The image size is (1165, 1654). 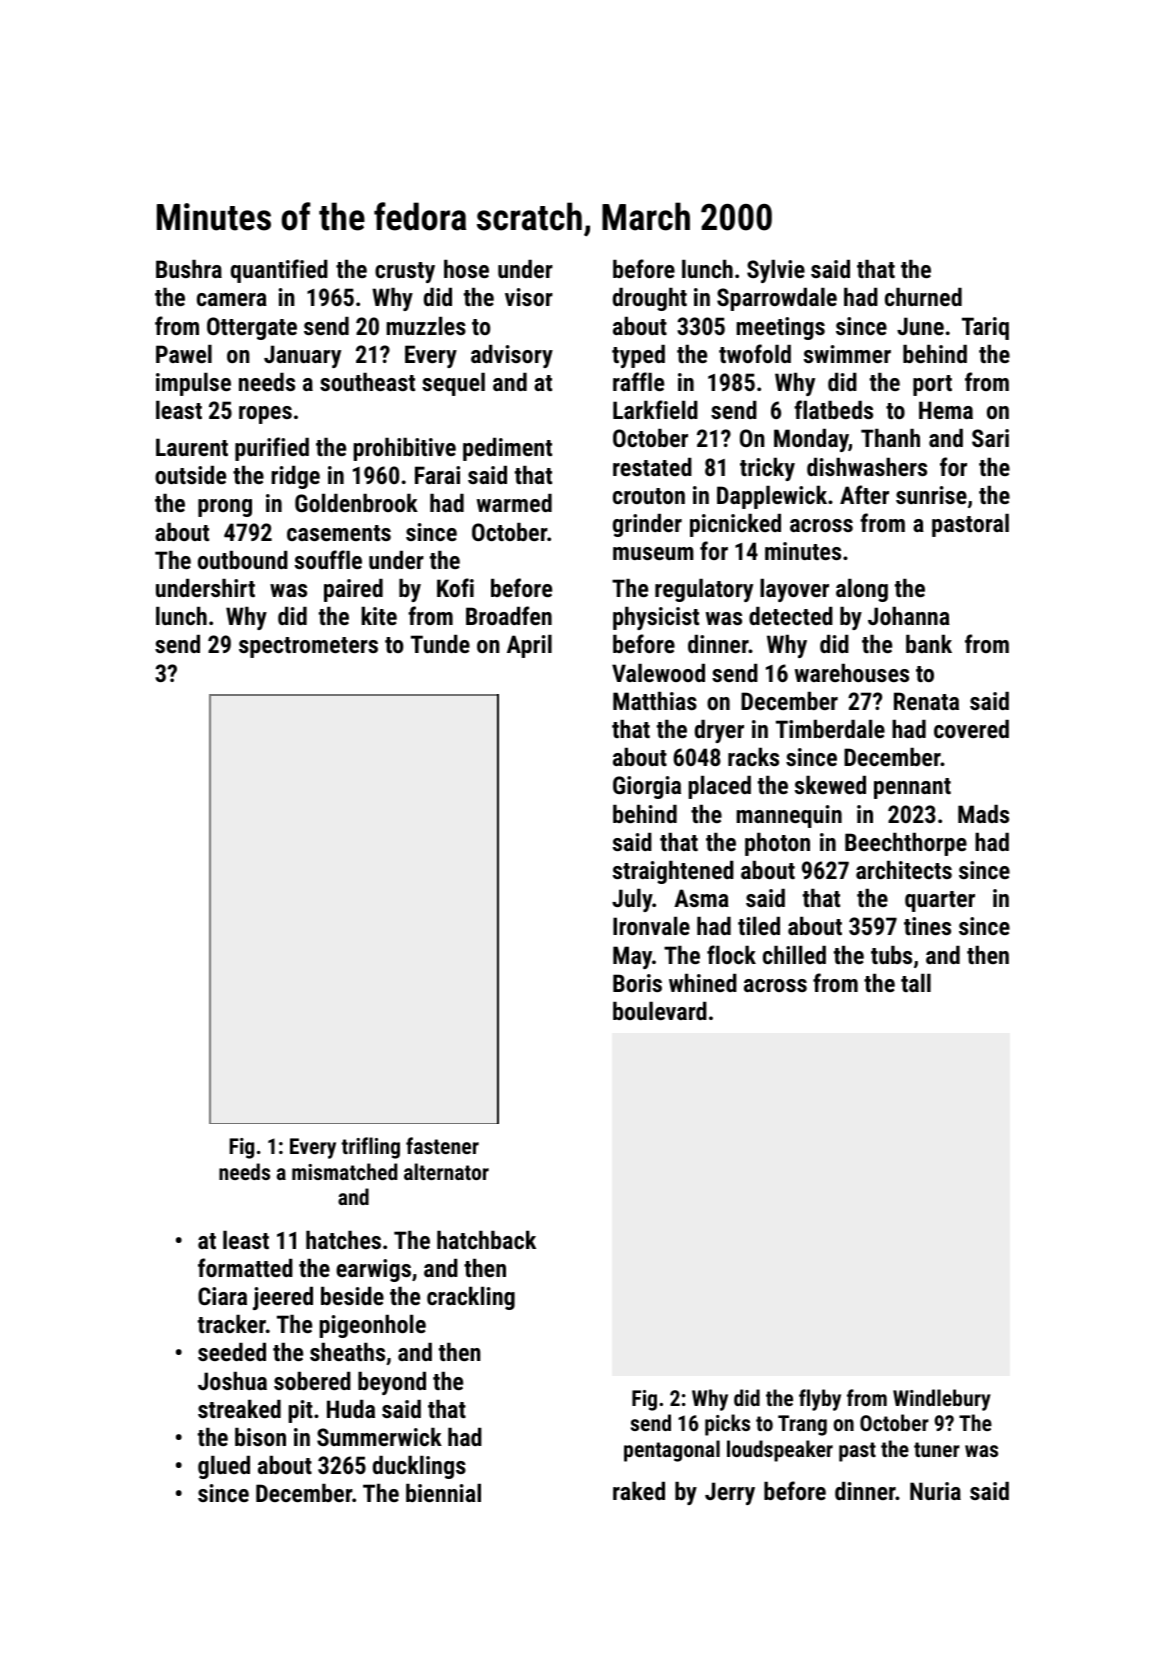 What do you see at coordinates (820, 1400) in the document?
I see `flyby` at bounding box center [820, 1400].
